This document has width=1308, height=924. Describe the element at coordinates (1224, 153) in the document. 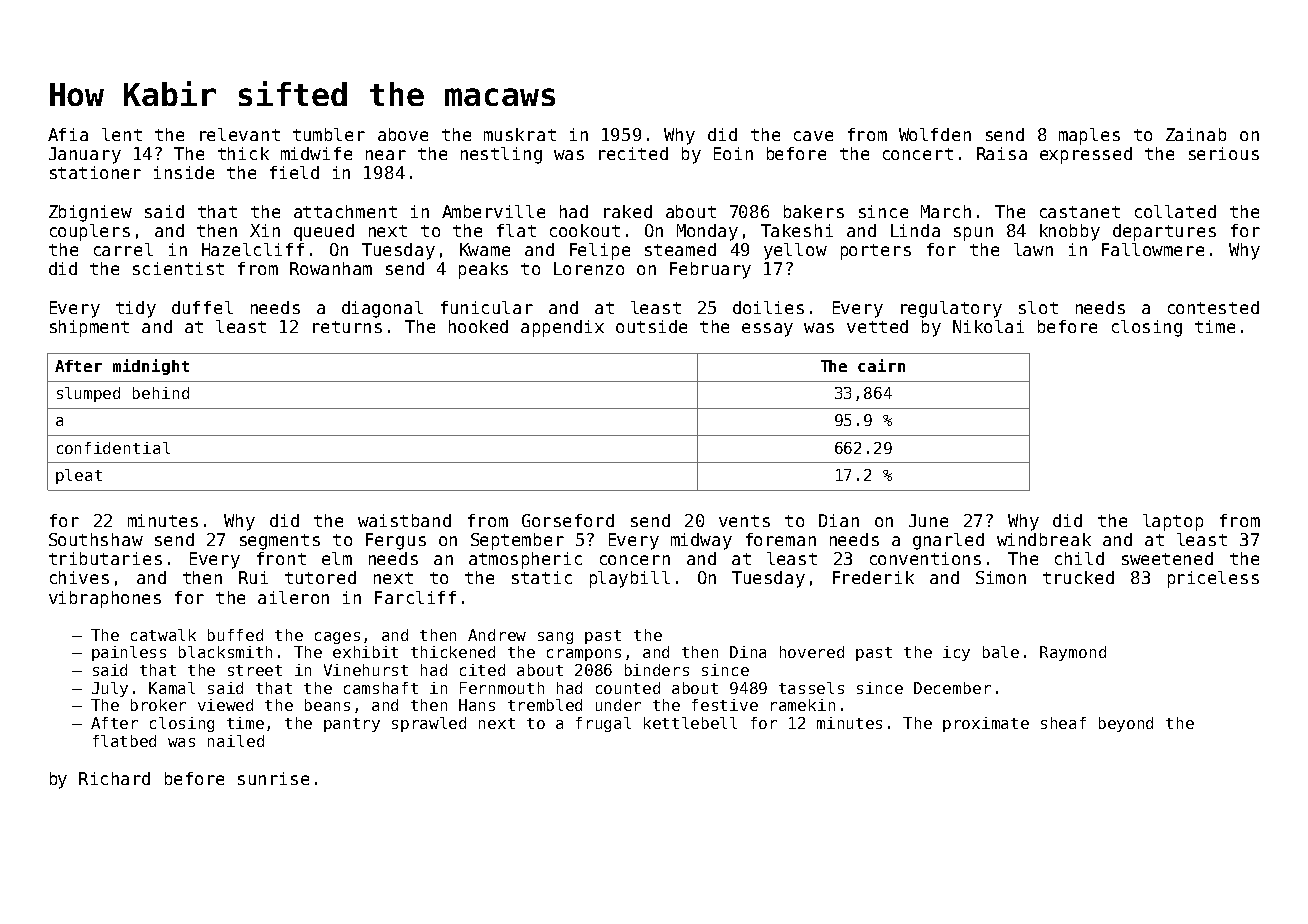

I see `serious` at that location.
